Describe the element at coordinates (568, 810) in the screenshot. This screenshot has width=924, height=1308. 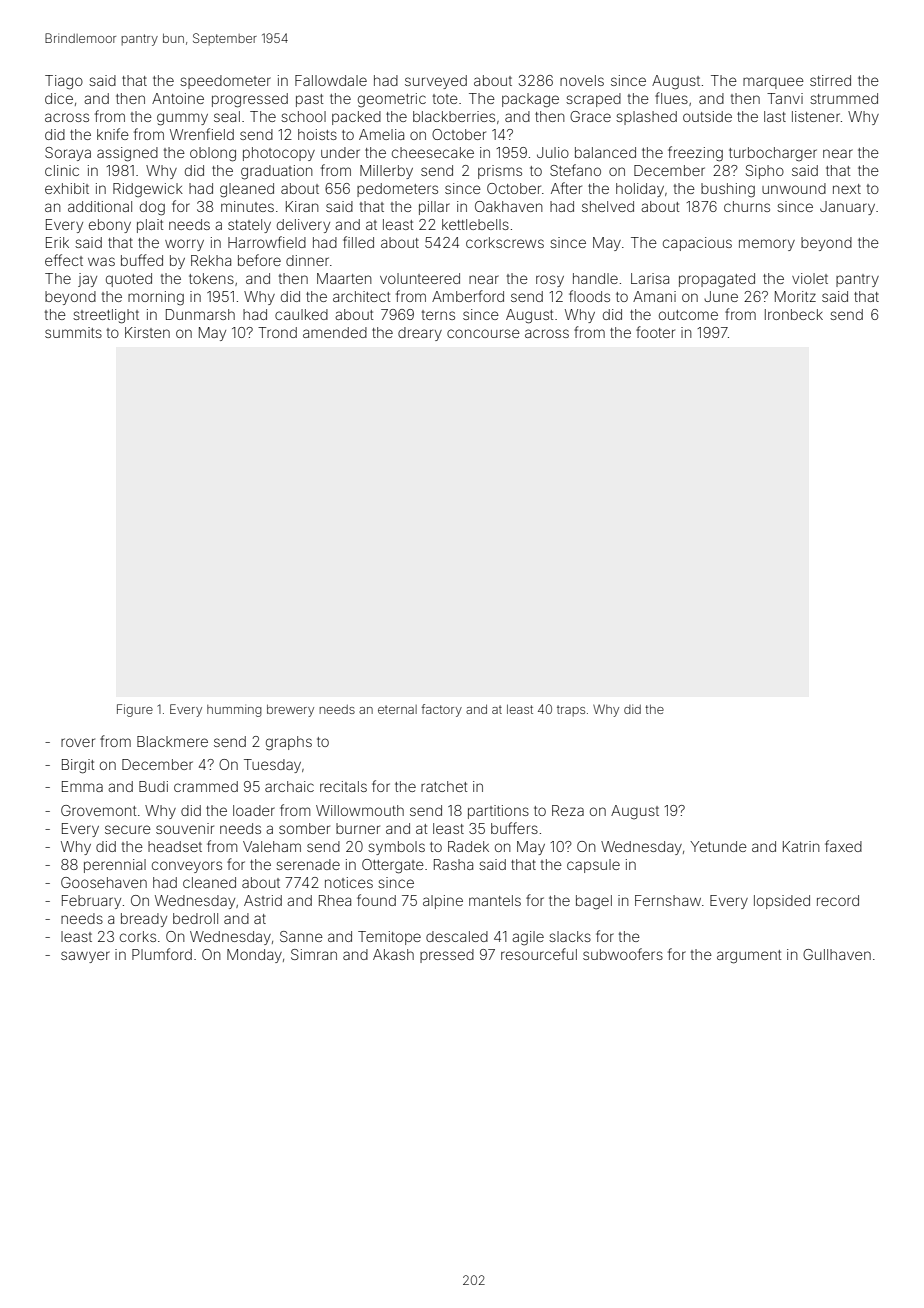
I see `Reza` at that location.
